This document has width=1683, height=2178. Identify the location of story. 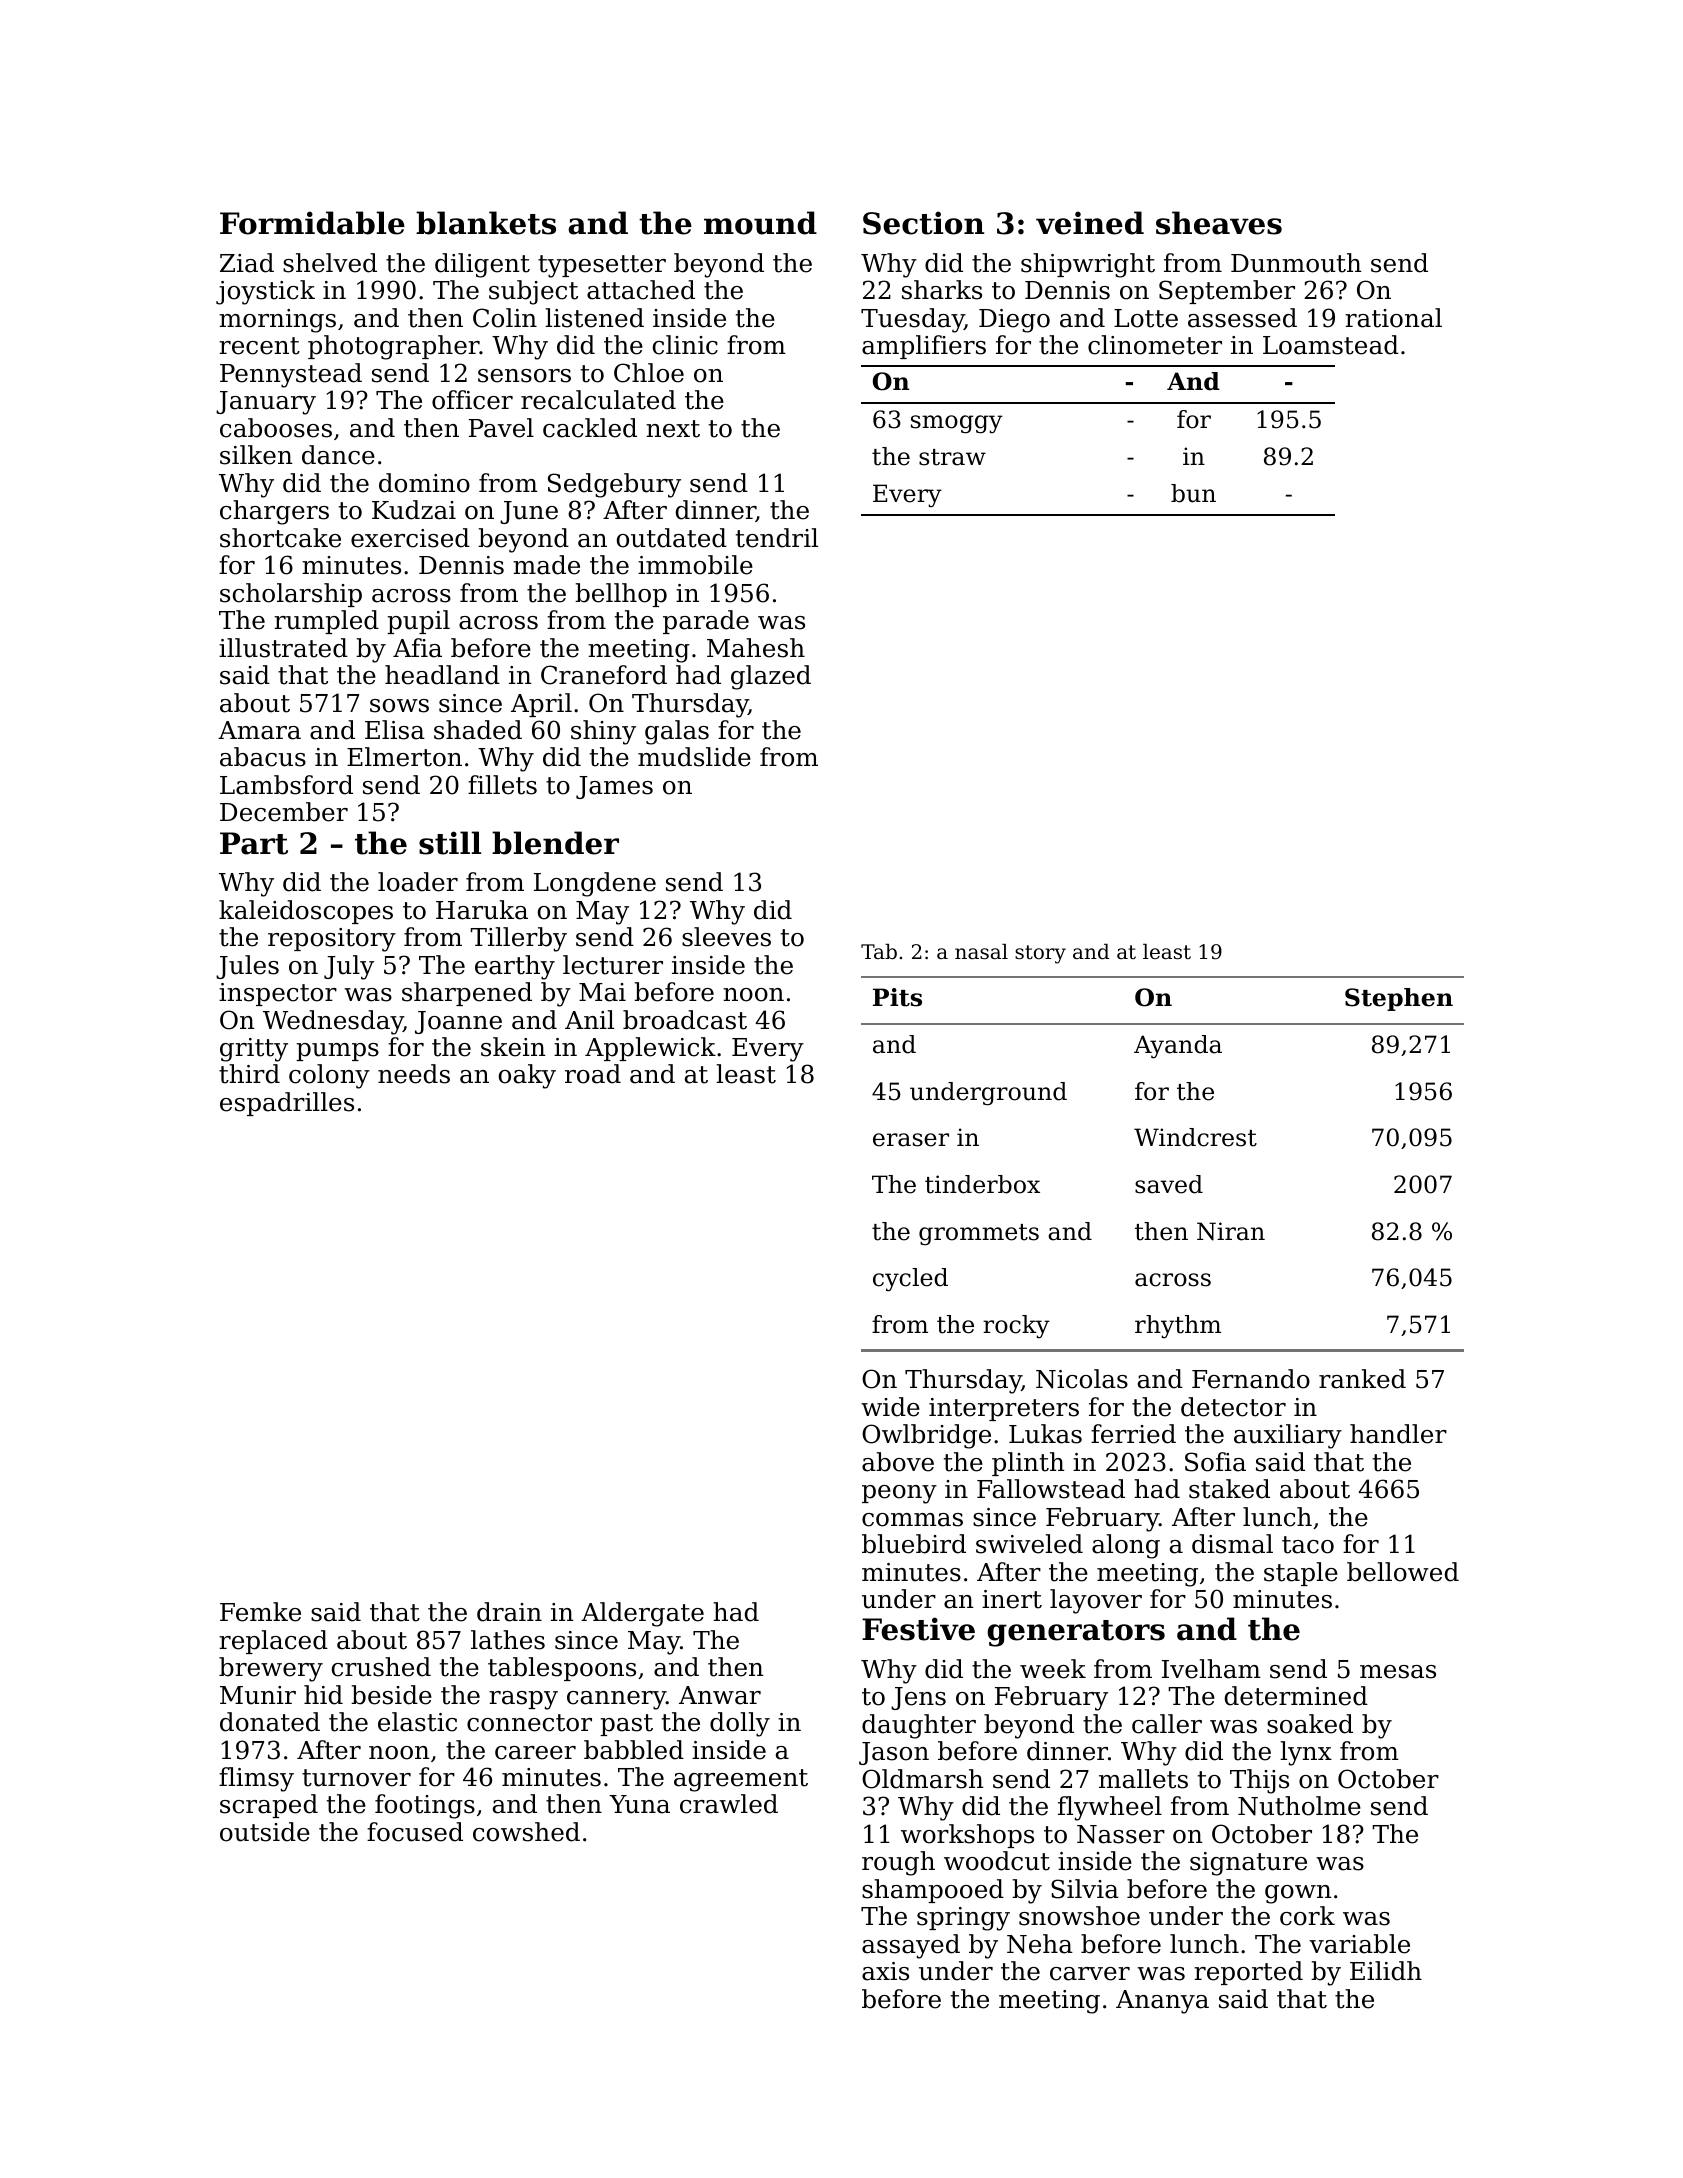
(1040, 954).
